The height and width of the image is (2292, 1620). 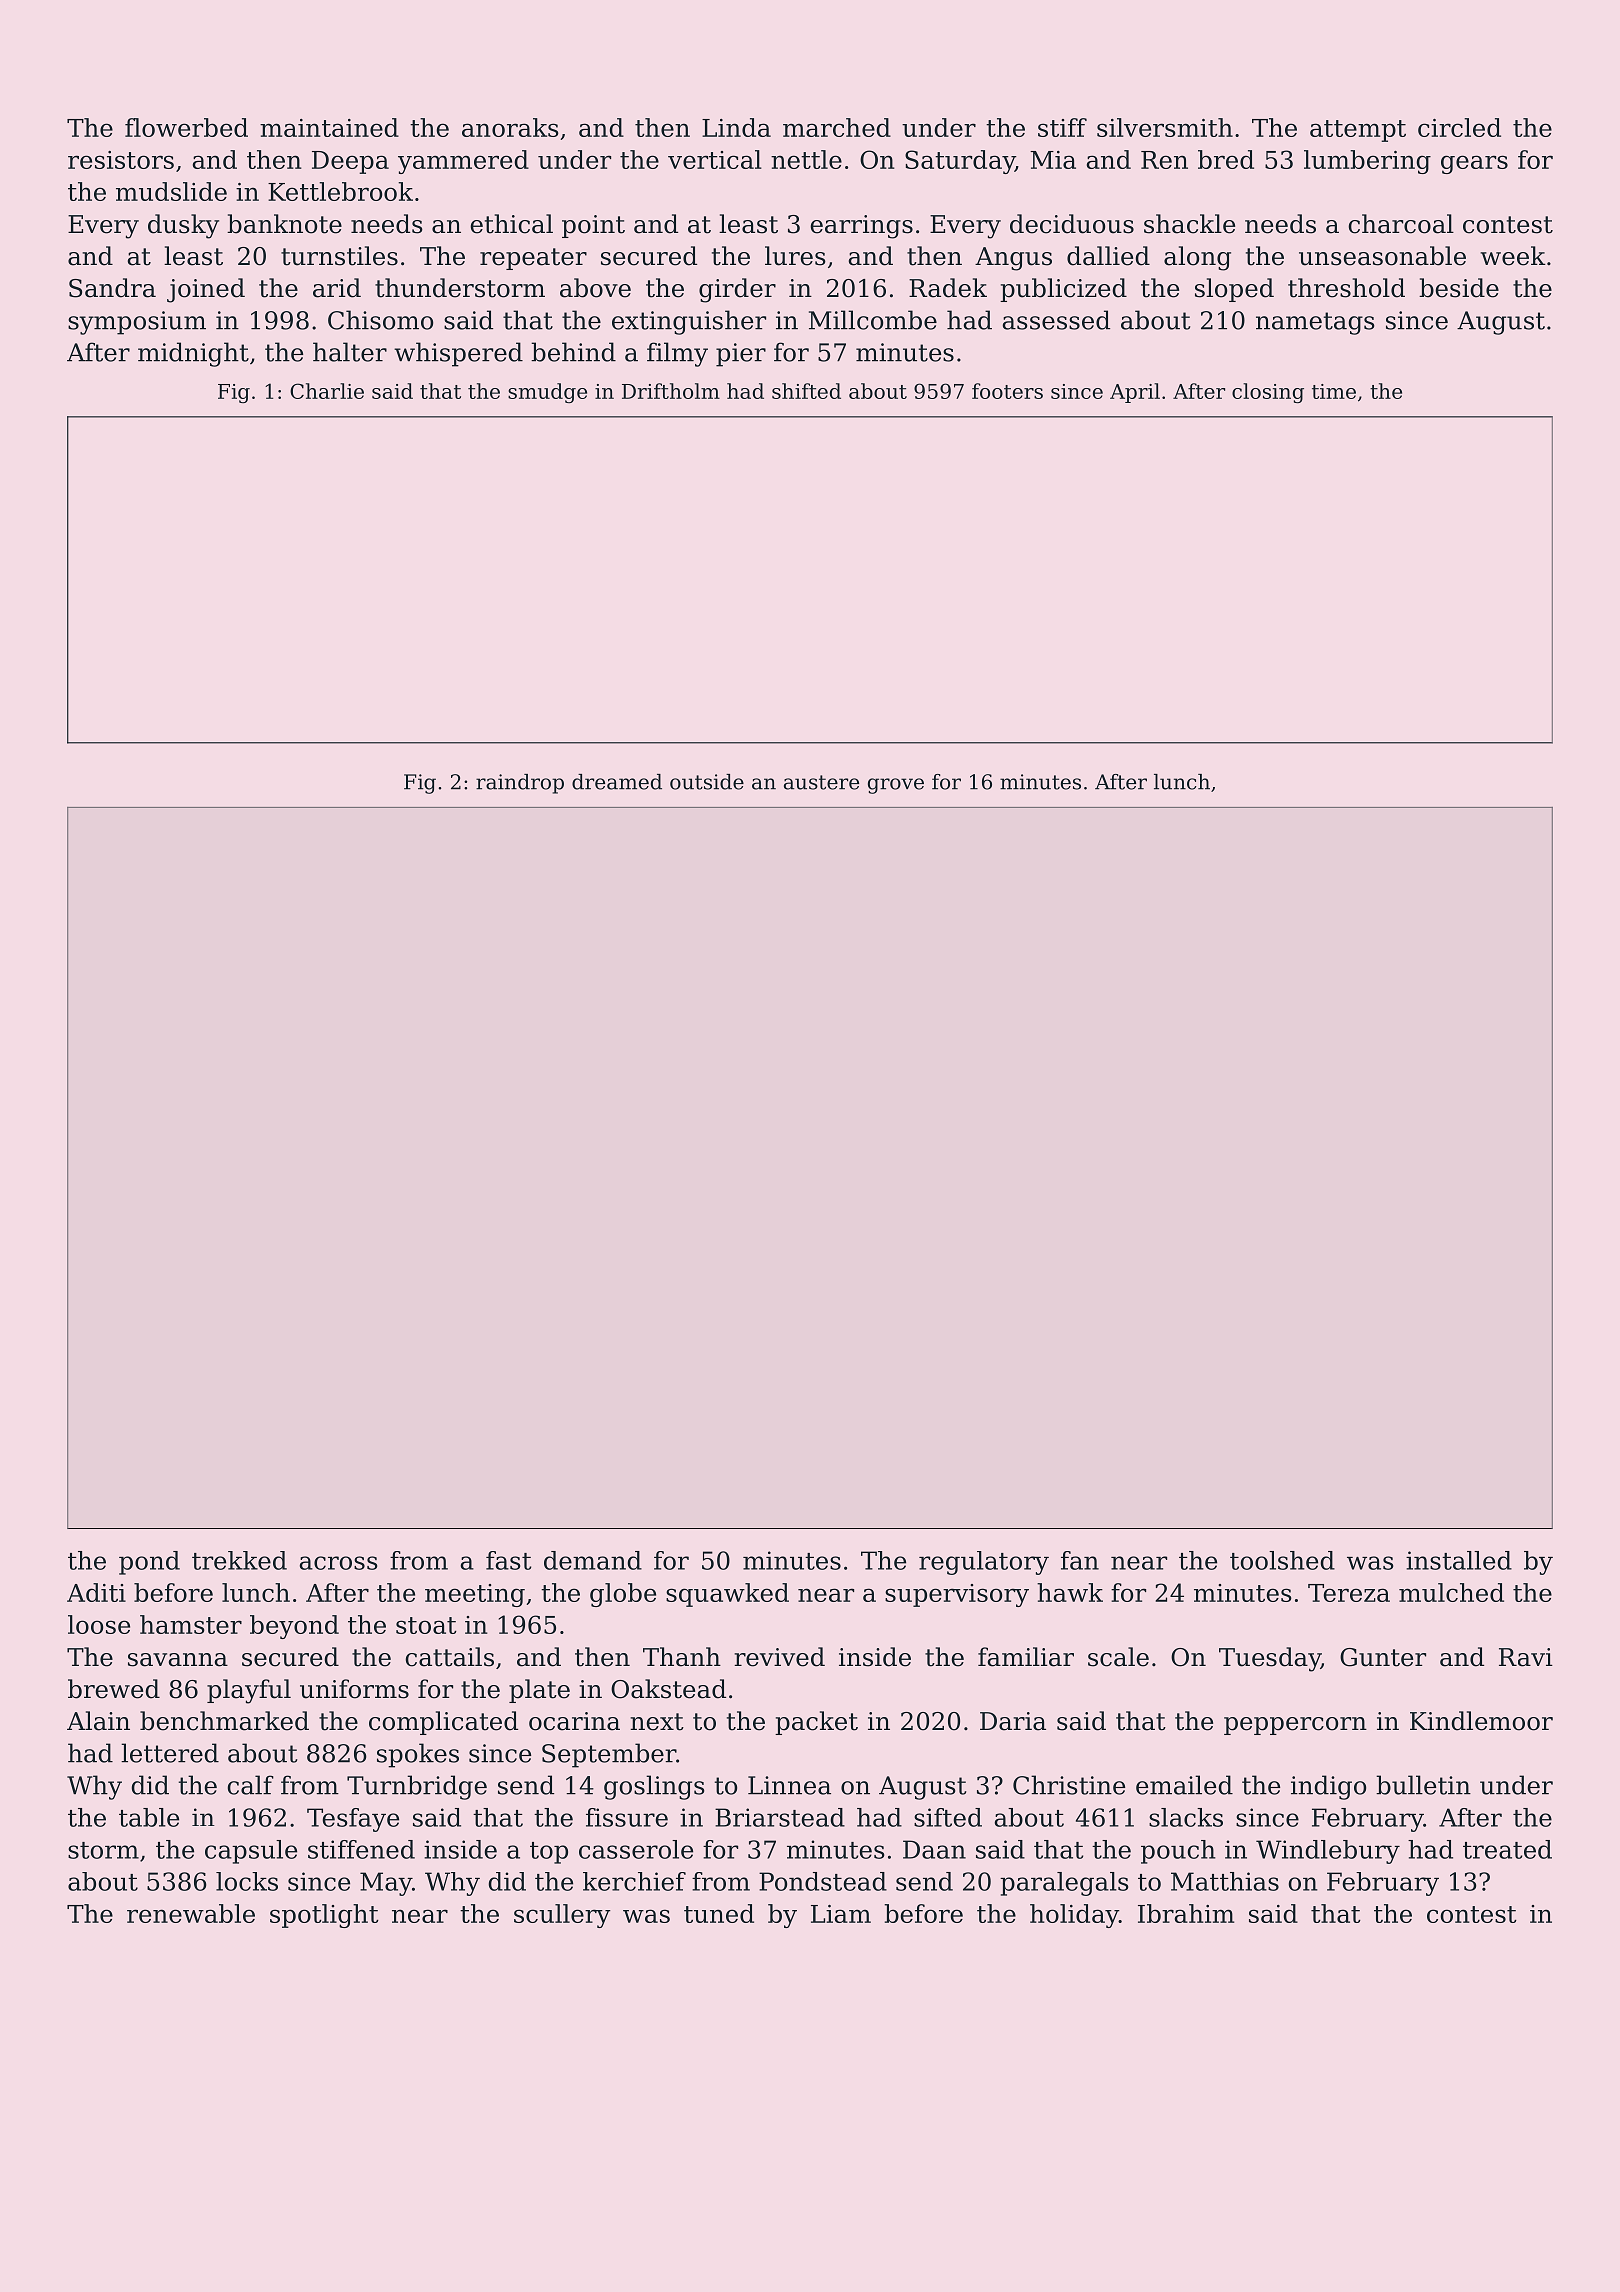 I want to click on raindrop, so click(x=520, y=784).
